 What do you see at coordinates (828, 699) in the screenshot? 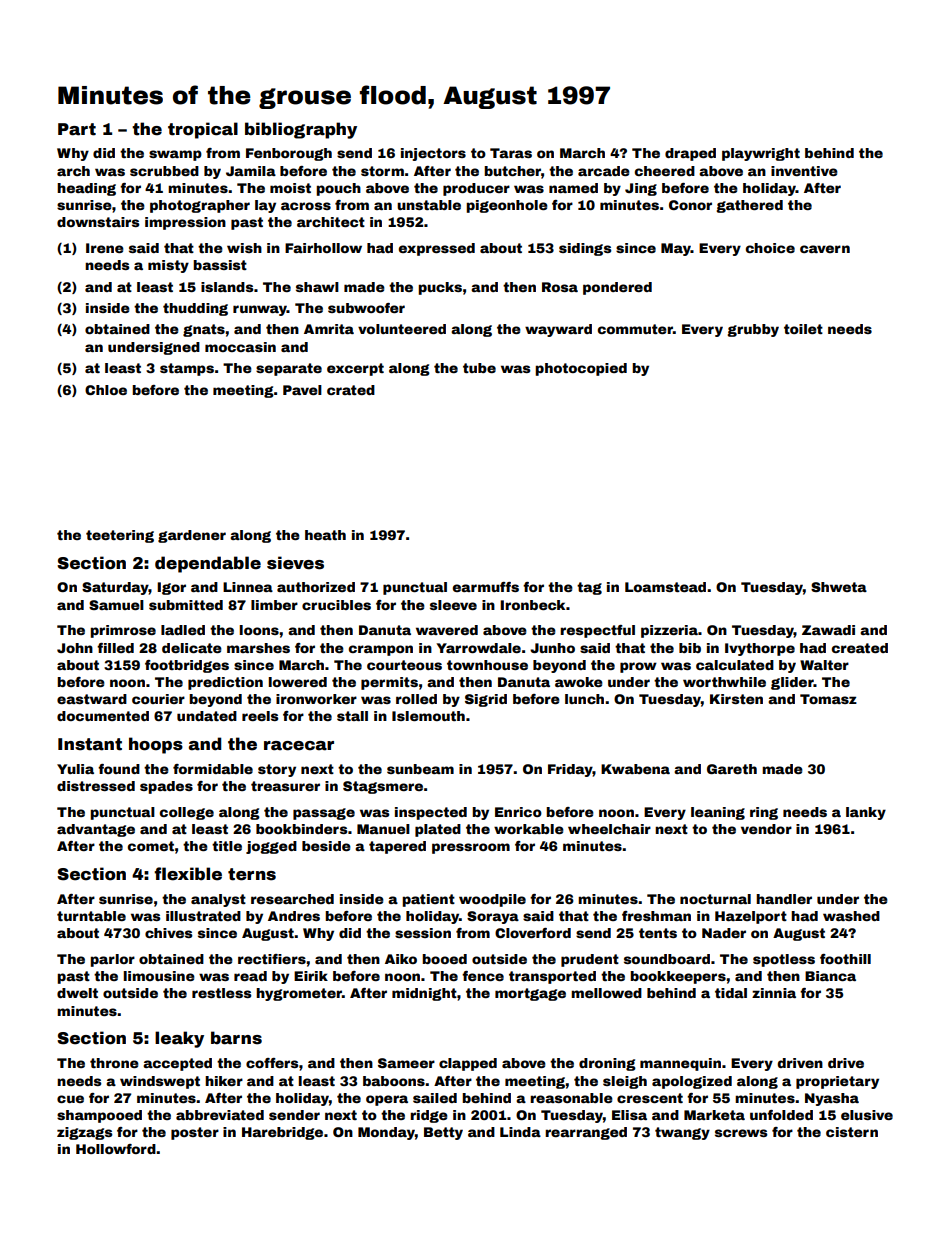
I see `Tomasz` at bounding box center [828, 699].
